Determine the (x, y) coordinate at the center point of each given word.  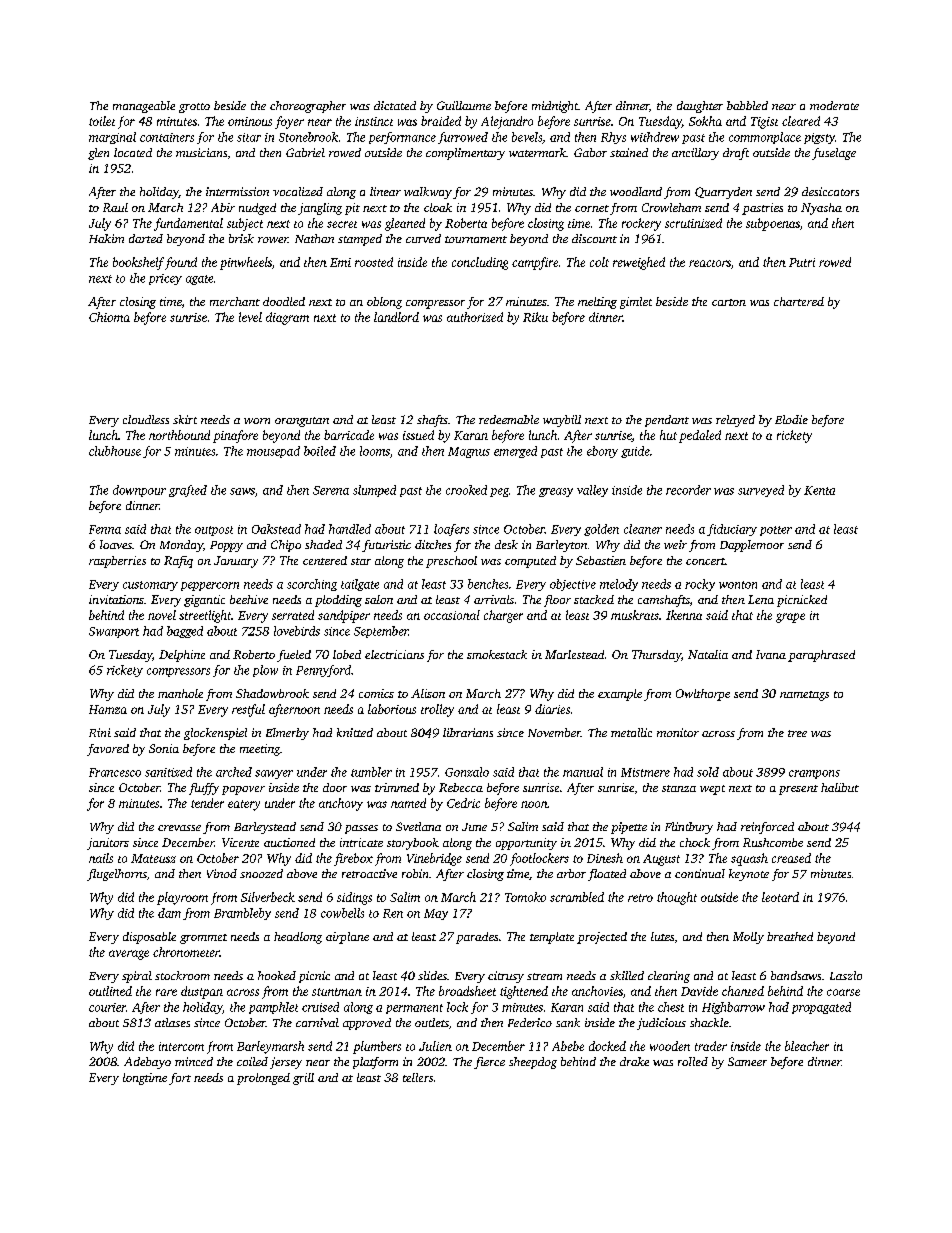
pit (352, 209)
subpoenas (773, 224)
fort (180, 1079)
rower (273, 240)
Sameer (747, 1061)
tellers (418, 1077)
